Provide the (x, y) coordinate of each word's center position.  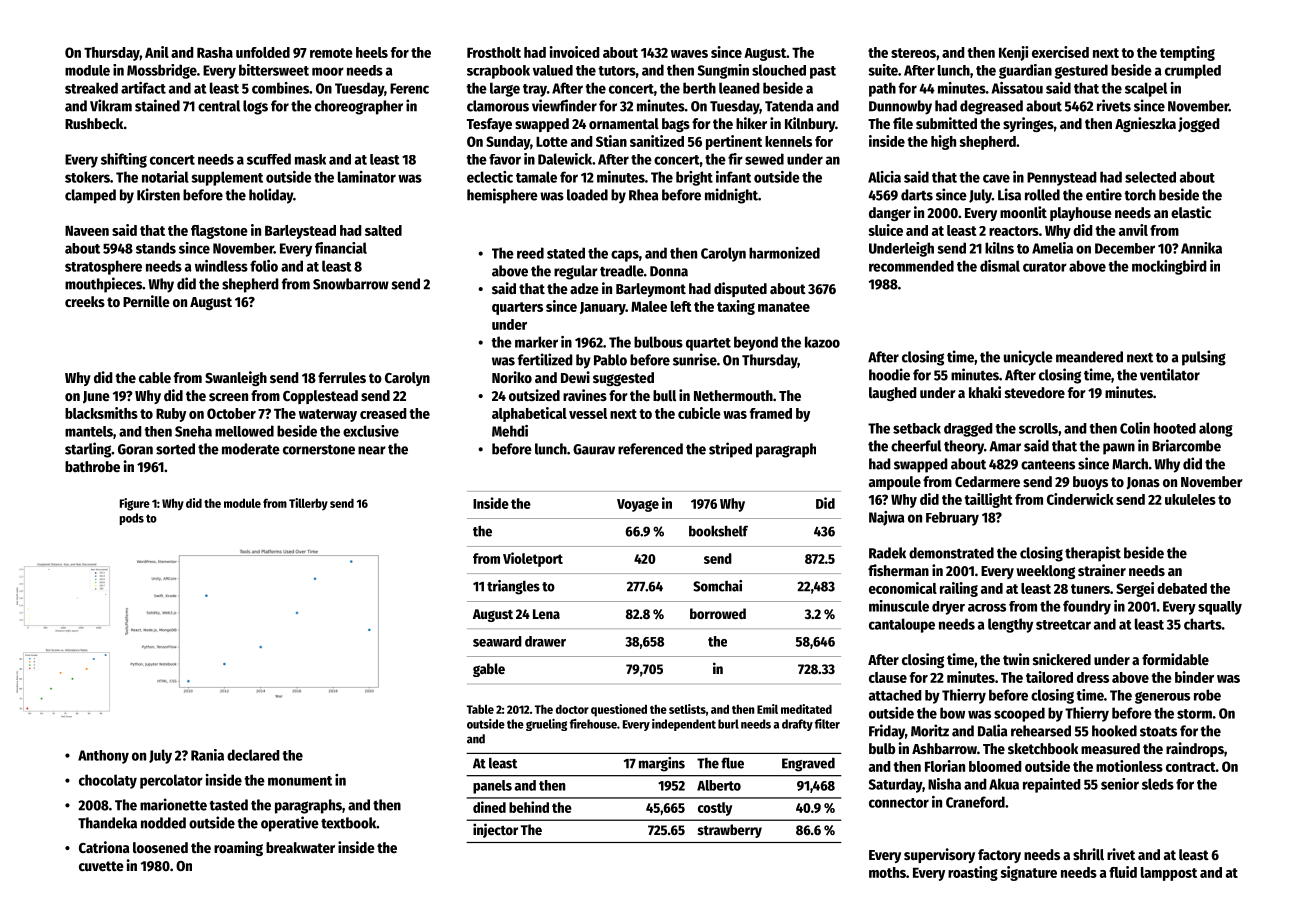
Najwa (887, 518)
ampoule (895, 483)
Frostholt (494, 52)
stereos (913, 53)
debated (1182, 588)
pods (132, 519)
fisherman (898, 570)
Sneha (193, 431)
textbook (349, 823)
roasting (973, 873)
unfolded (263, 52)
